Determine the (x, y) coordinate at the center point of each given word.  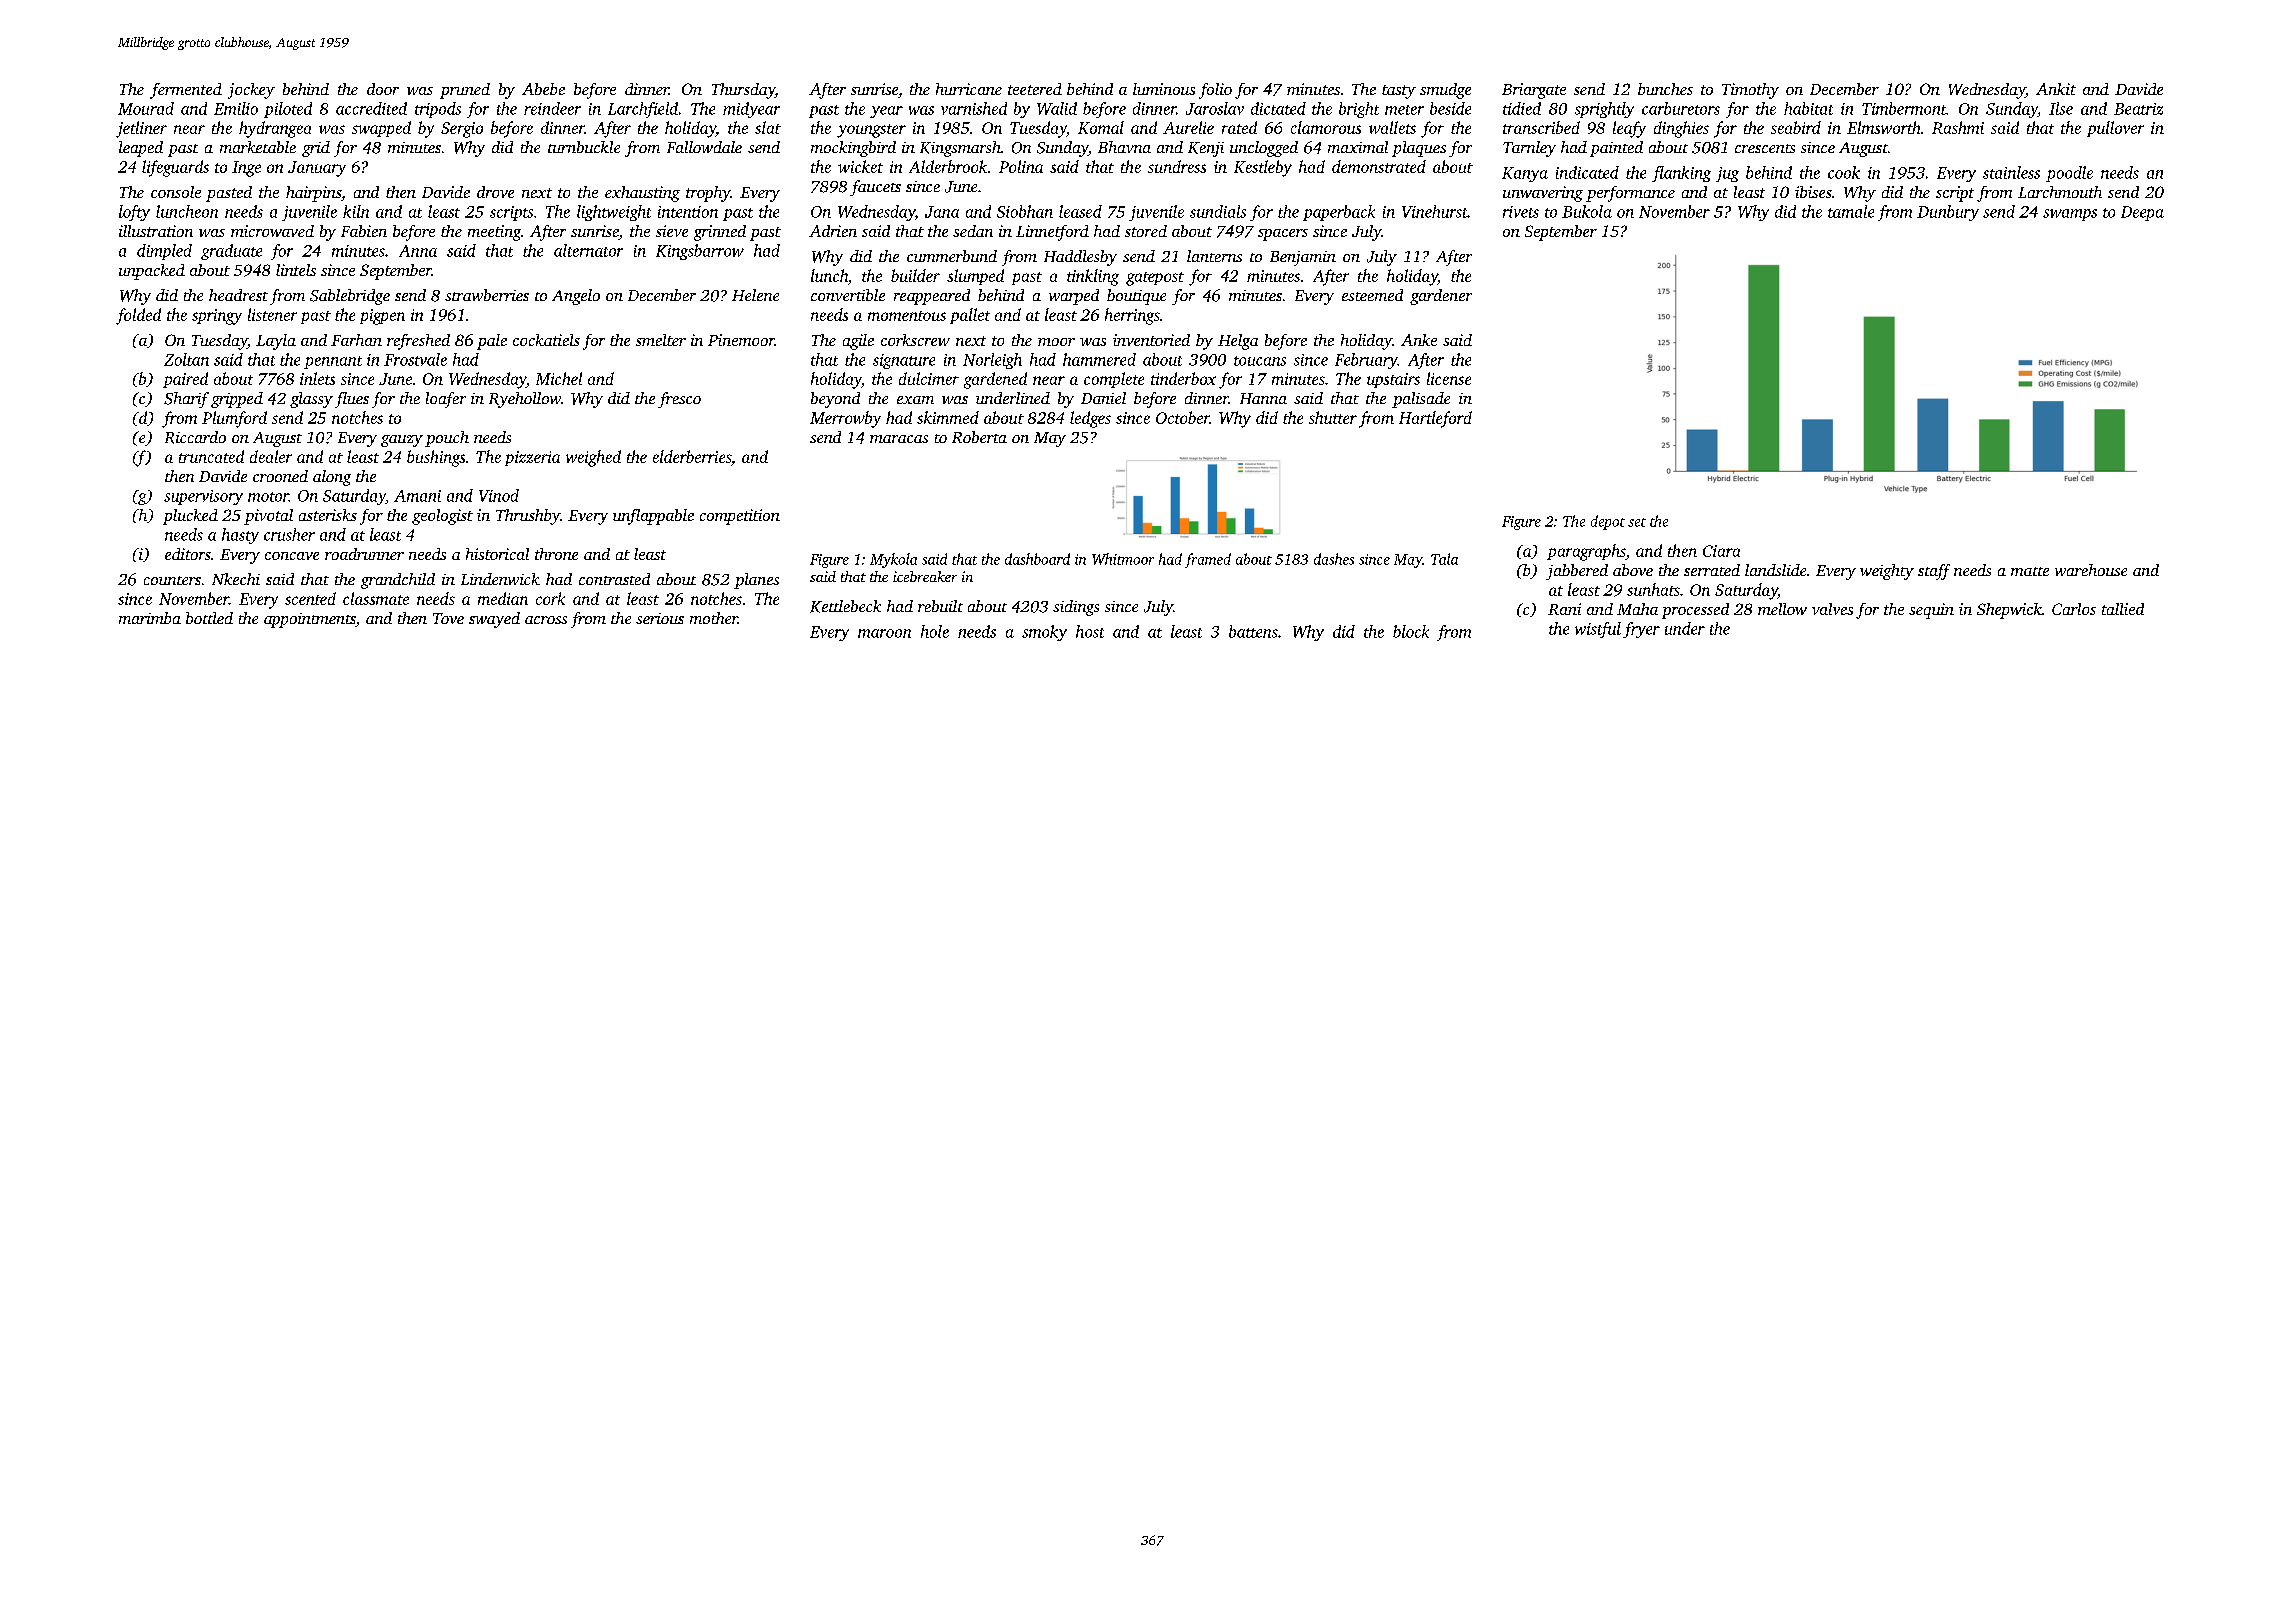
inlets (317, 378)
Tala (1444, 559)
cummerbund (952, 256)
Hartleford (1435, 419)
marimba (150, 618)
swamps (2070, 215)
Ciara (1721, 551)
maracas (899, 439)
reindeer (552, 108)
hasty (240, 536)
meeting (494, 233)
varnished (974, 108)
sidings (1076, 608)
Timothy (1750, 91)
